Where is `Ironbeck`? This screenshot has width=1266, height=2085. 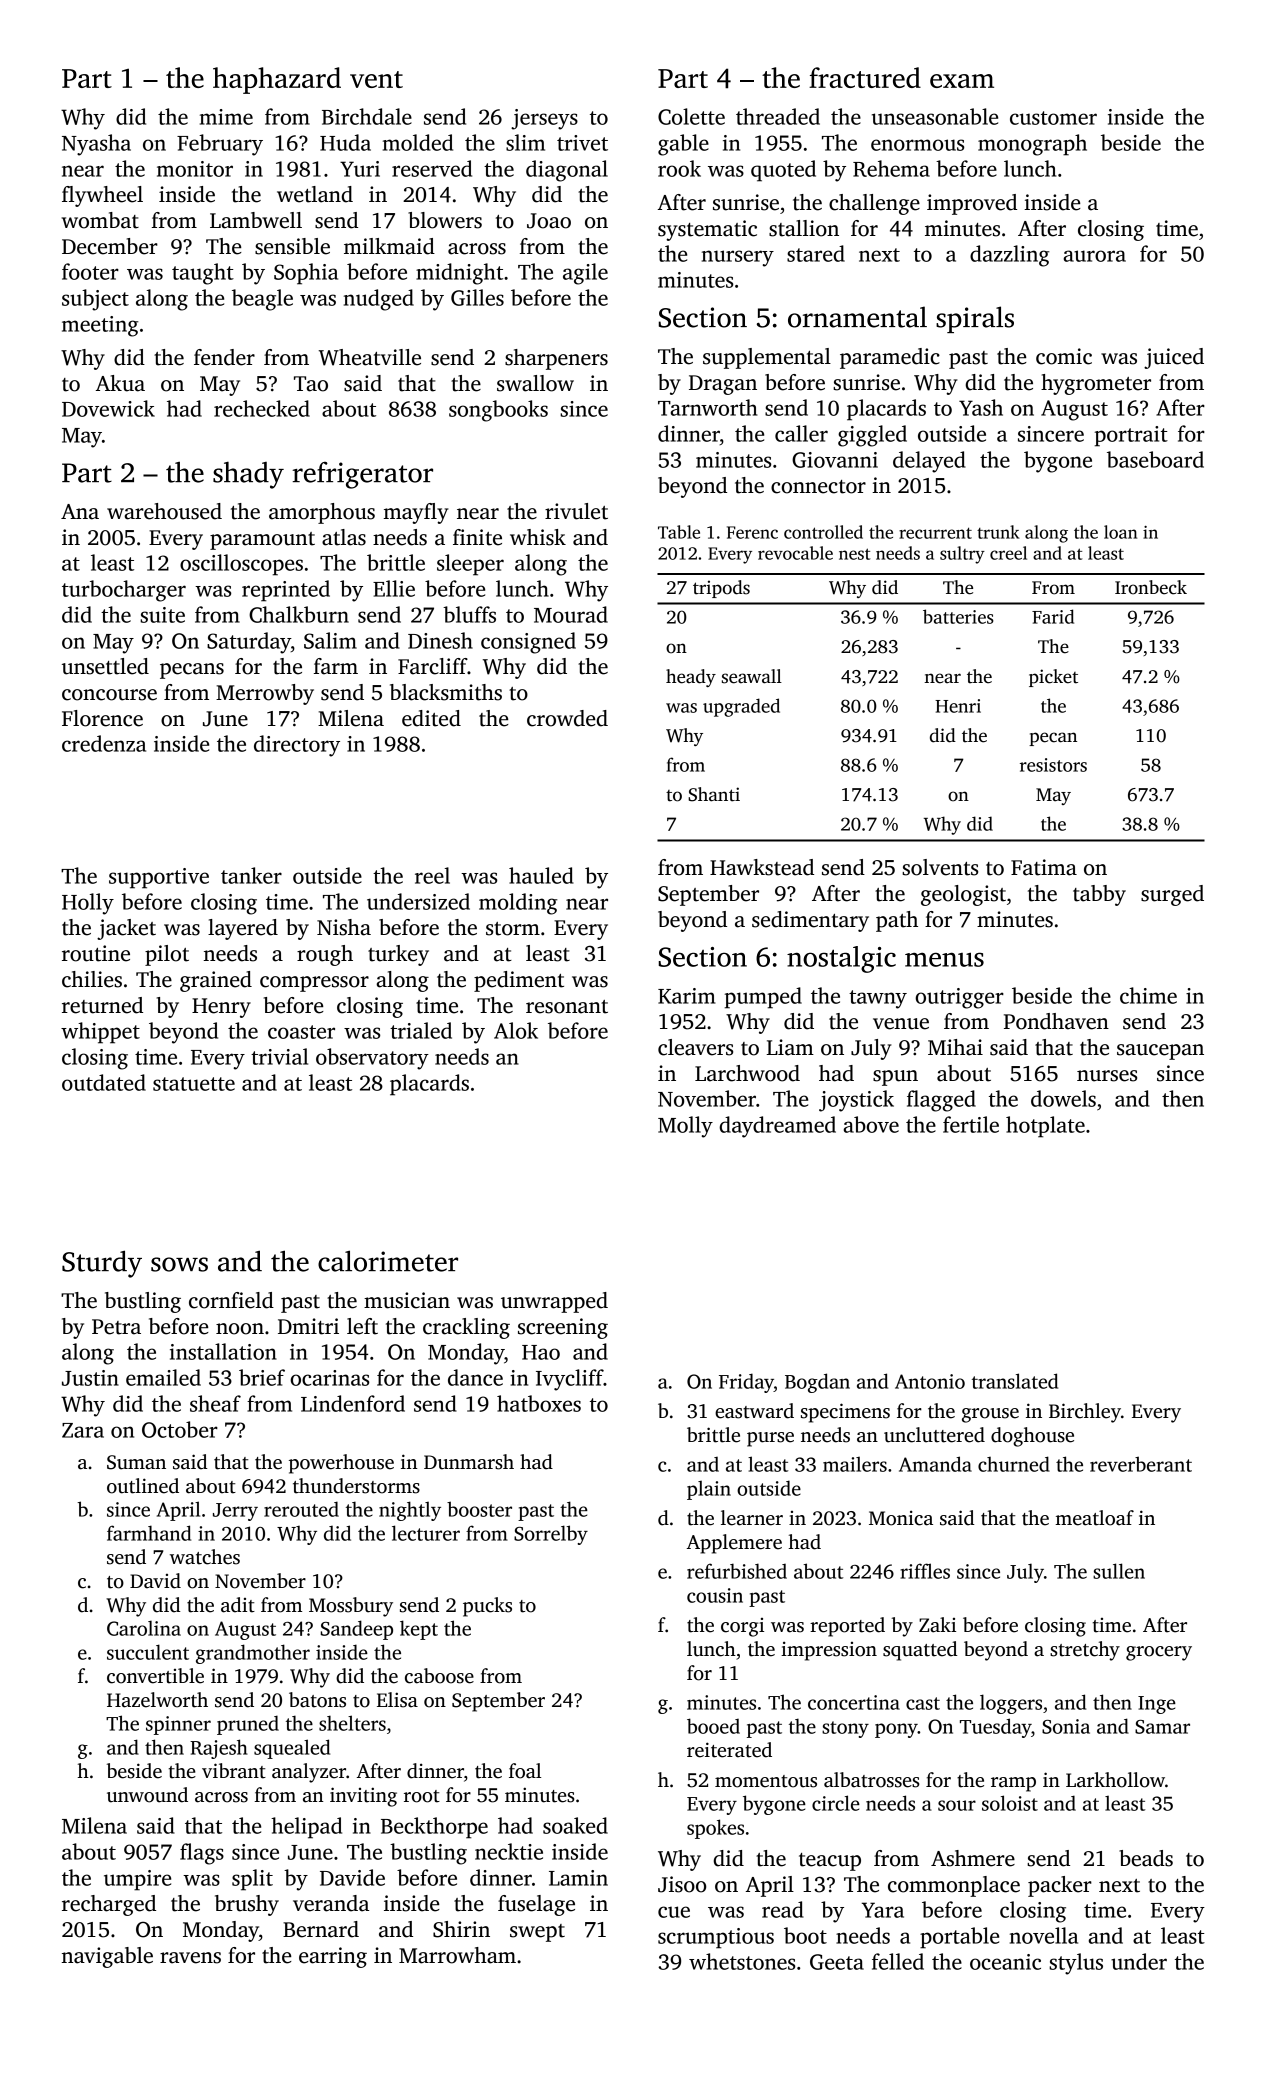
Ironbeck is located at coordinates (1151, 587).
